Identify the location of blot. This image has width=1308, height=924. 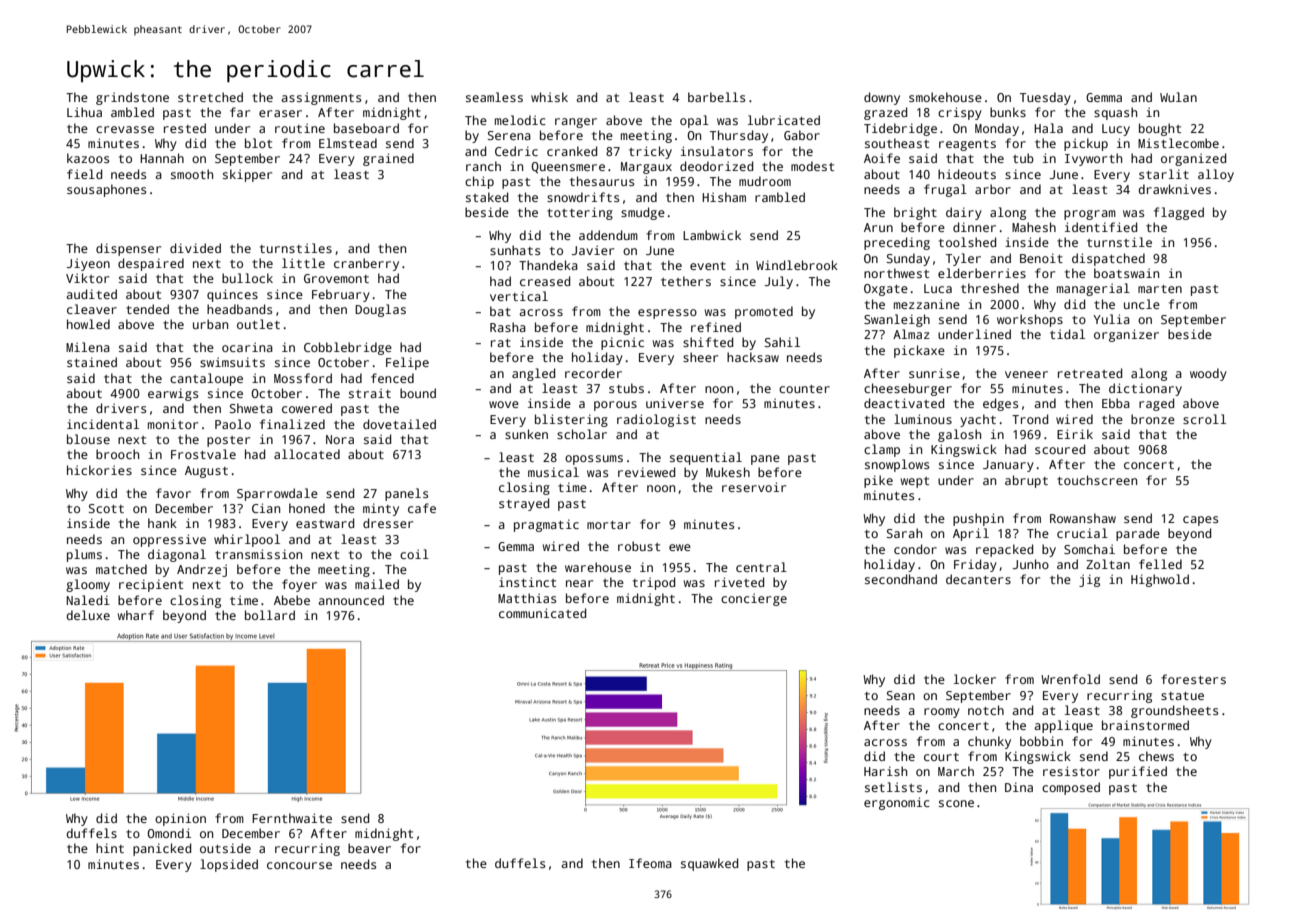
(258, 143).
